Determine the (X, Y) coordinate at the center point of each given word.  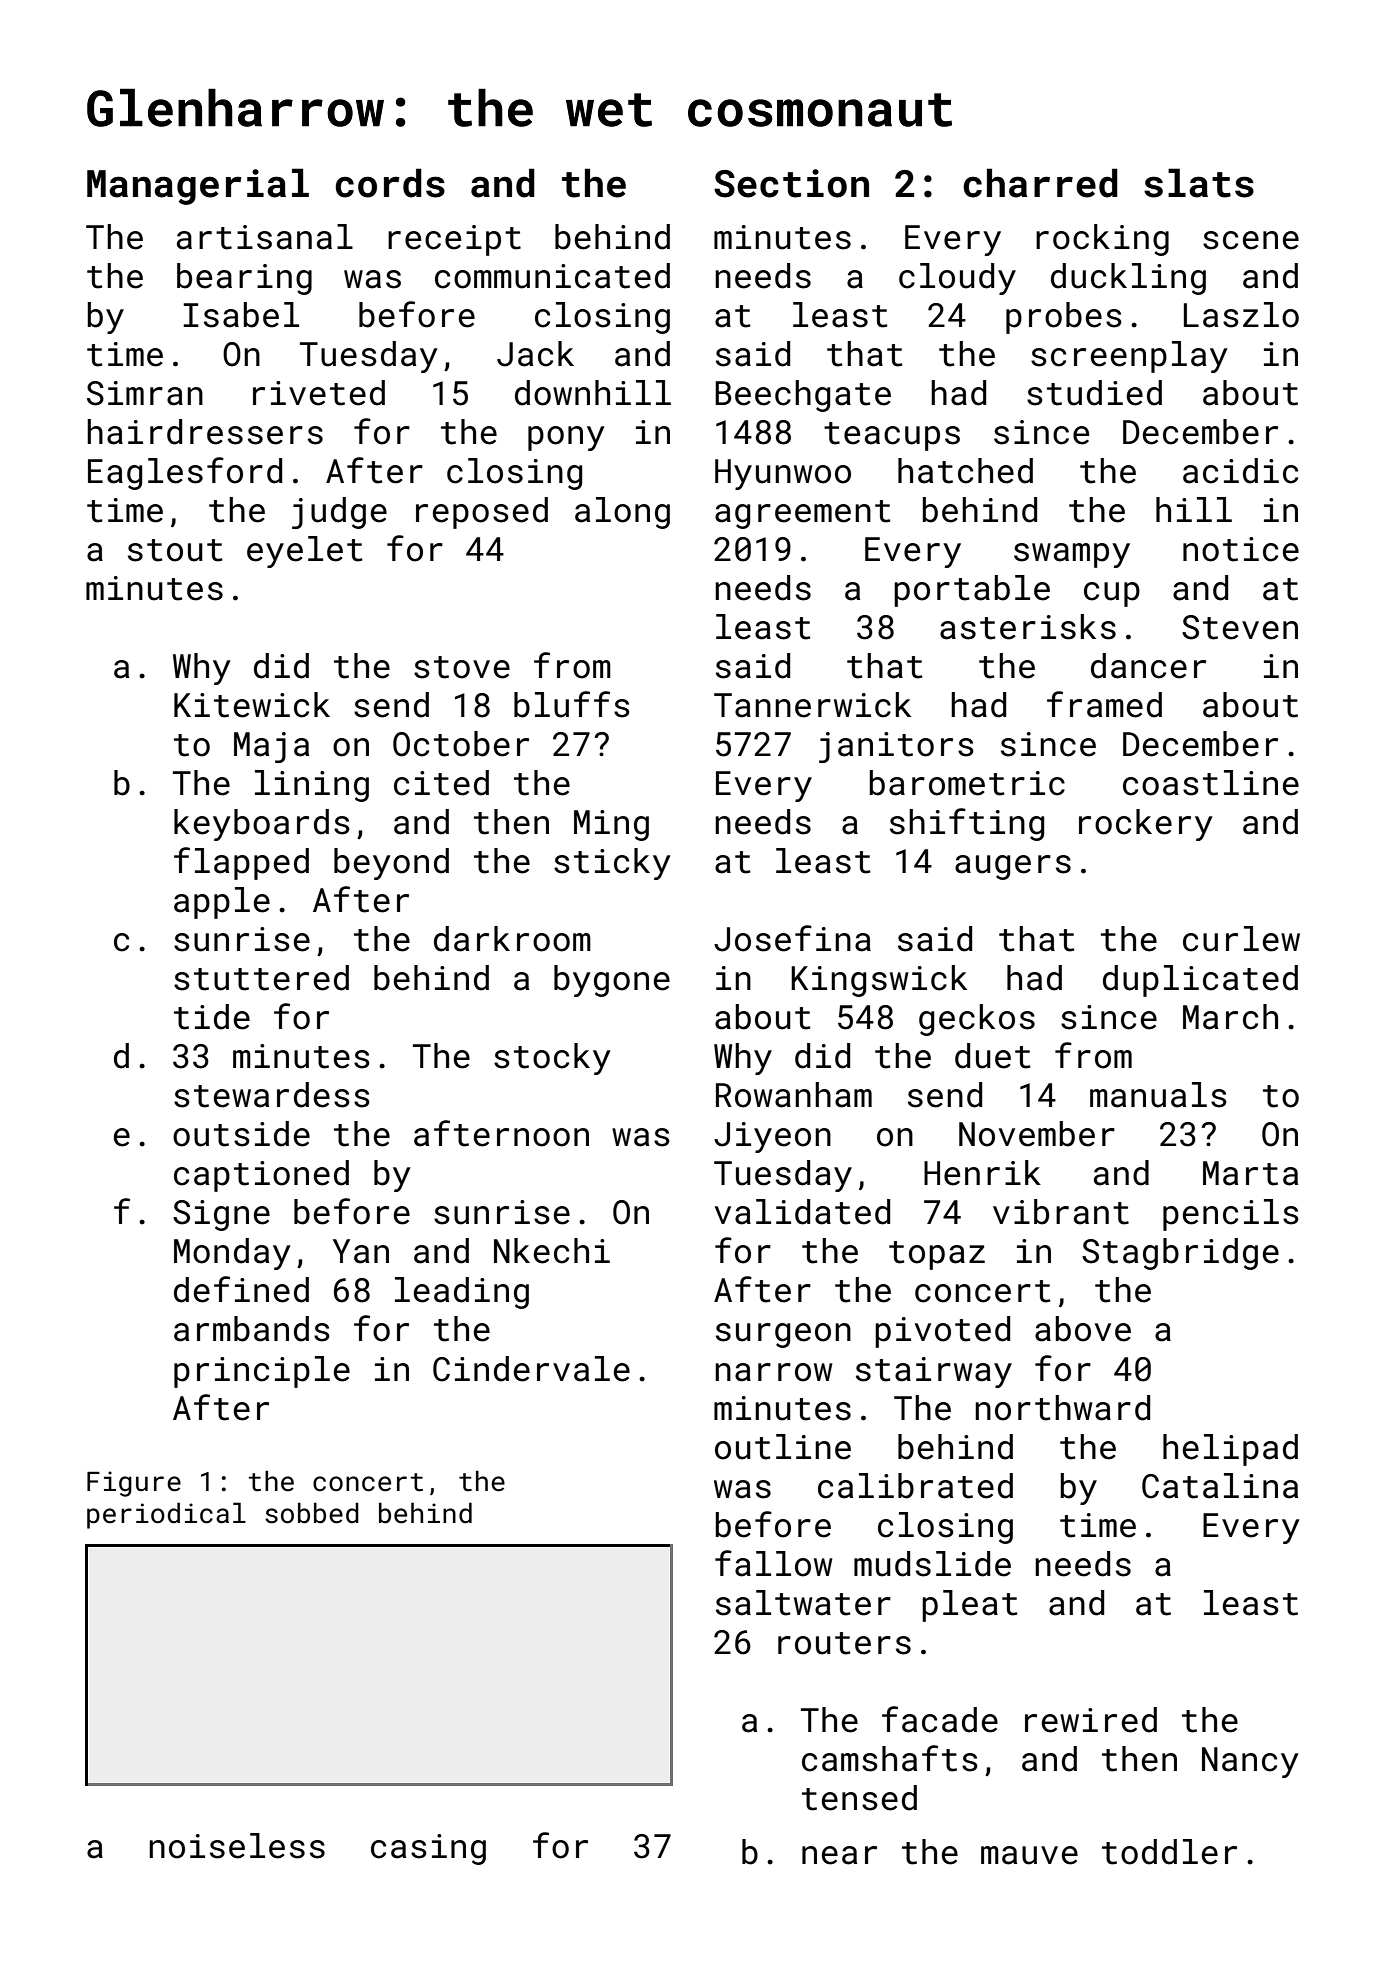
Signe (221, 1215)
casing (428, 1849)
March (1230, 1017)
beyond (391, 864)
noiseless (237, 1846)
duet (992, 1056)
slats (1199, 183)
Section (791, 183)
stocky (552, 1059)
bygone (612, 981)
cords (390, 183)
